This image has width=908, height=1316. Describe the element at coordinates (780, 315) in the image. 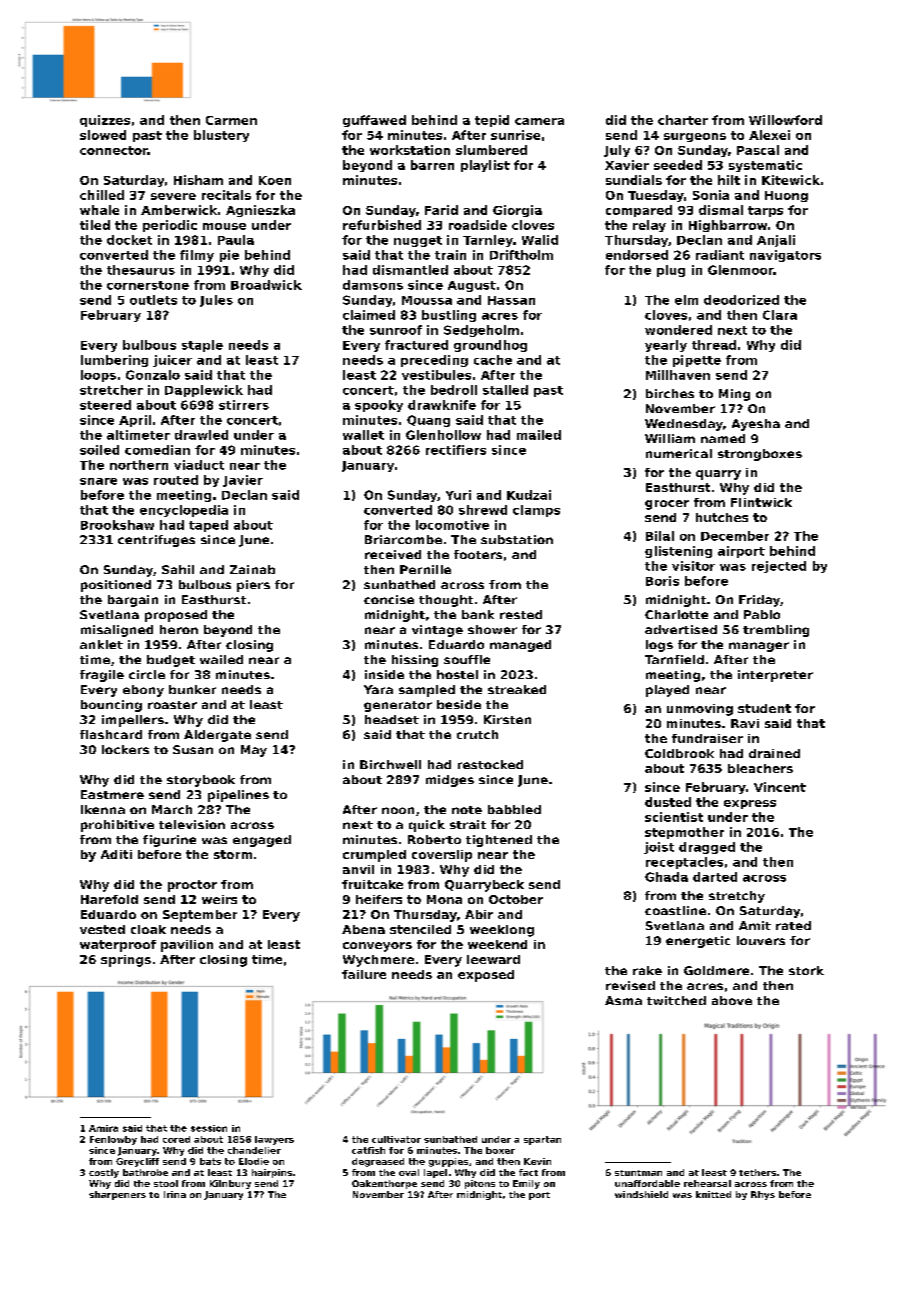

I see `Clara` at that location.
